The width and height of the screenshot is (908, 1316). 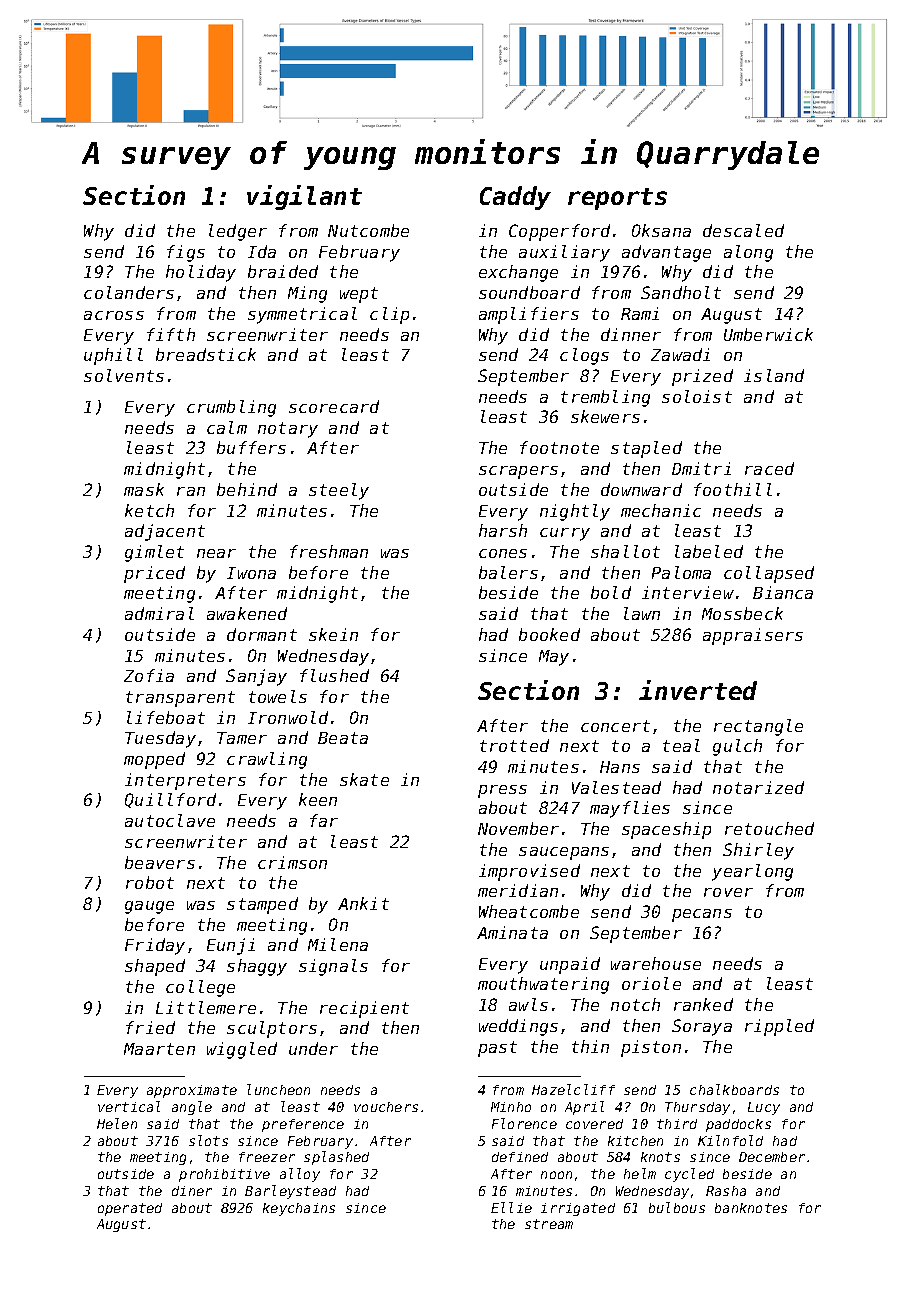 I want to click on reports, so click(x=617, y=199).
